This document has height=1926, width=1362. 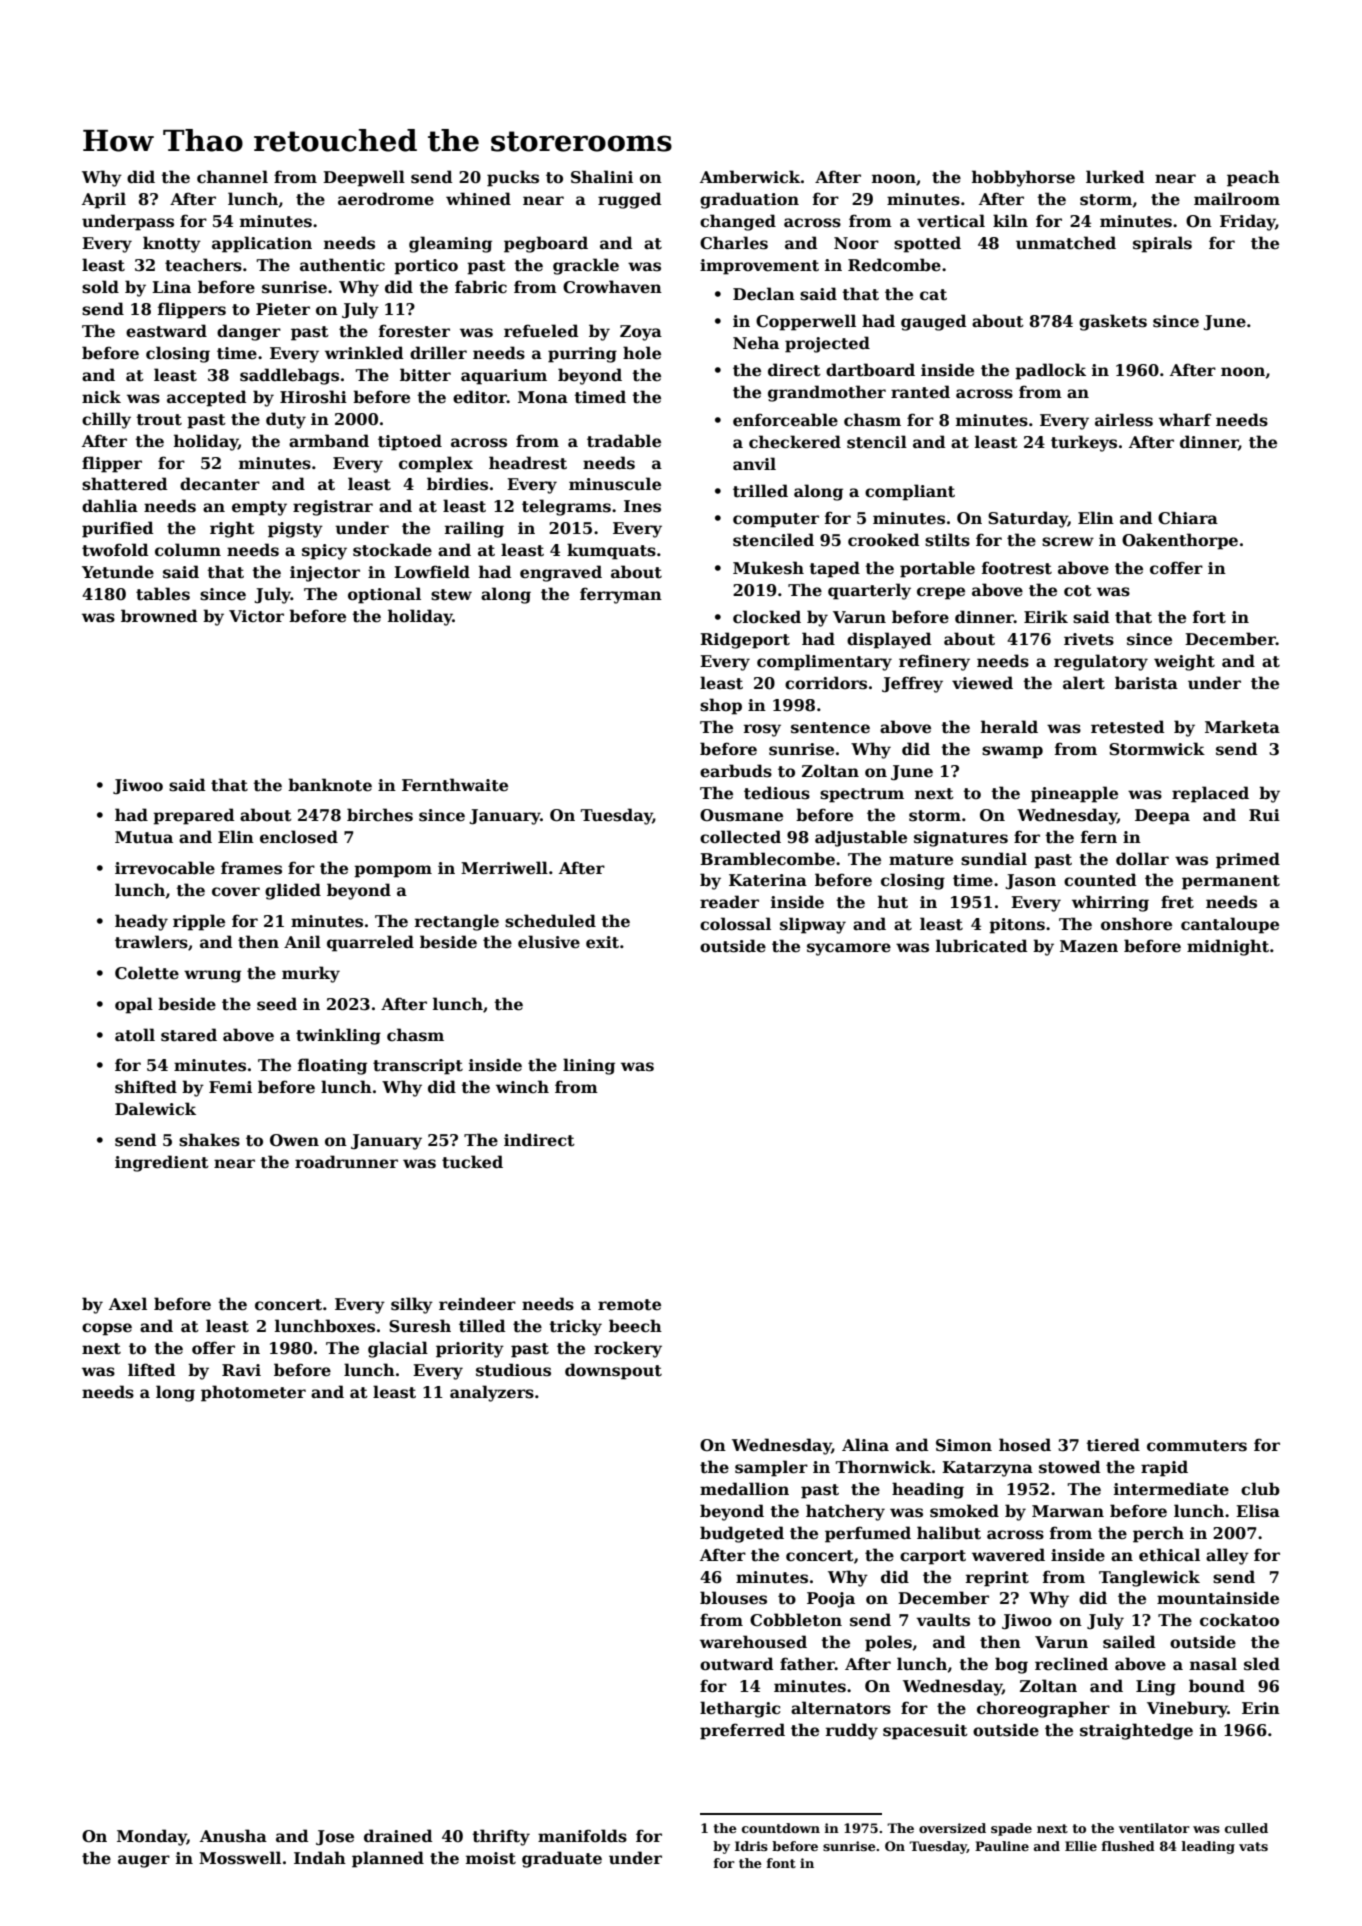 I want to click on blouses, so click(x=733, y=1598).
